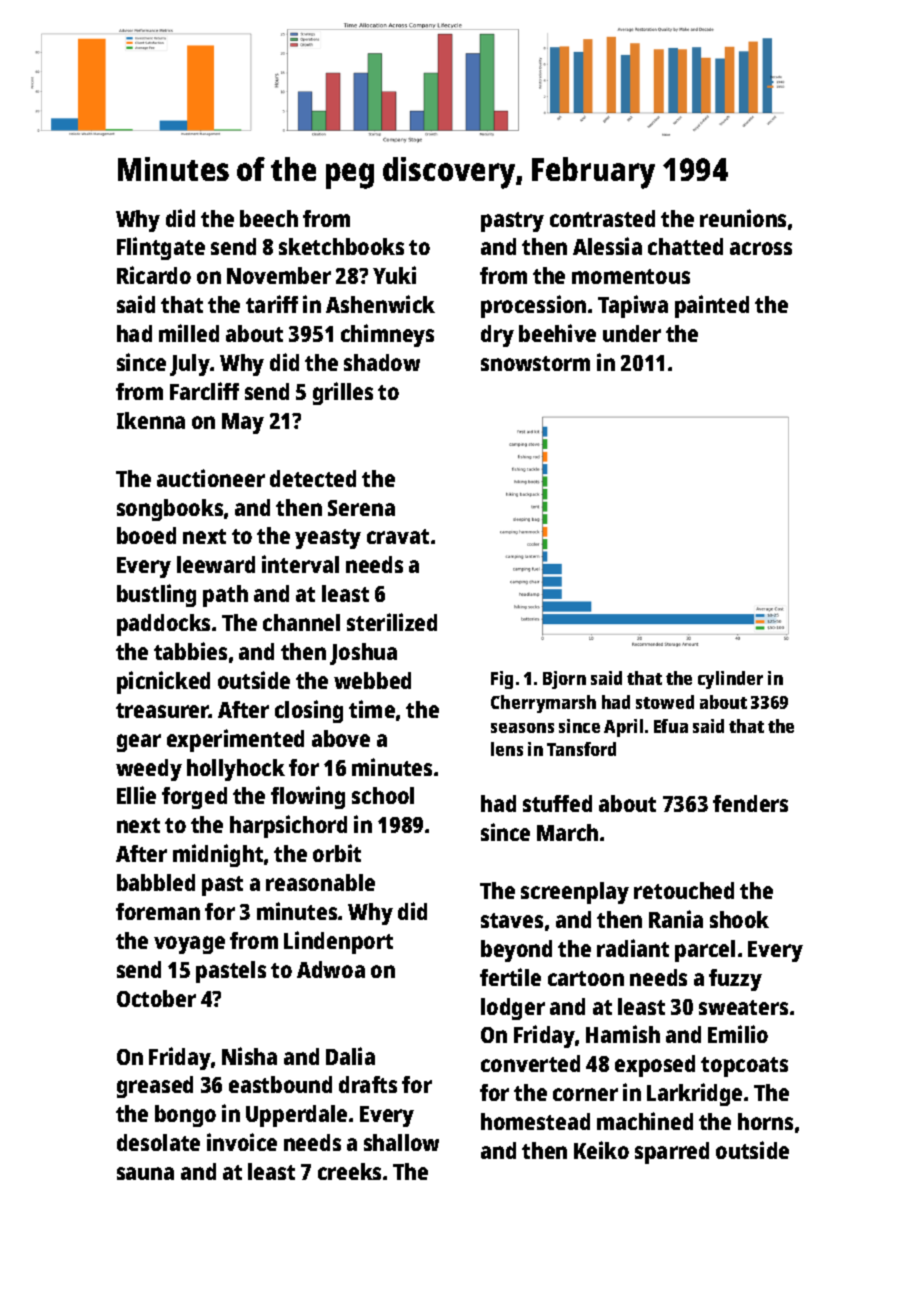 This document has height=1311, width=924. Describe the element at coordinates (145, 1173) in the document. I see `sauna` at that location.
